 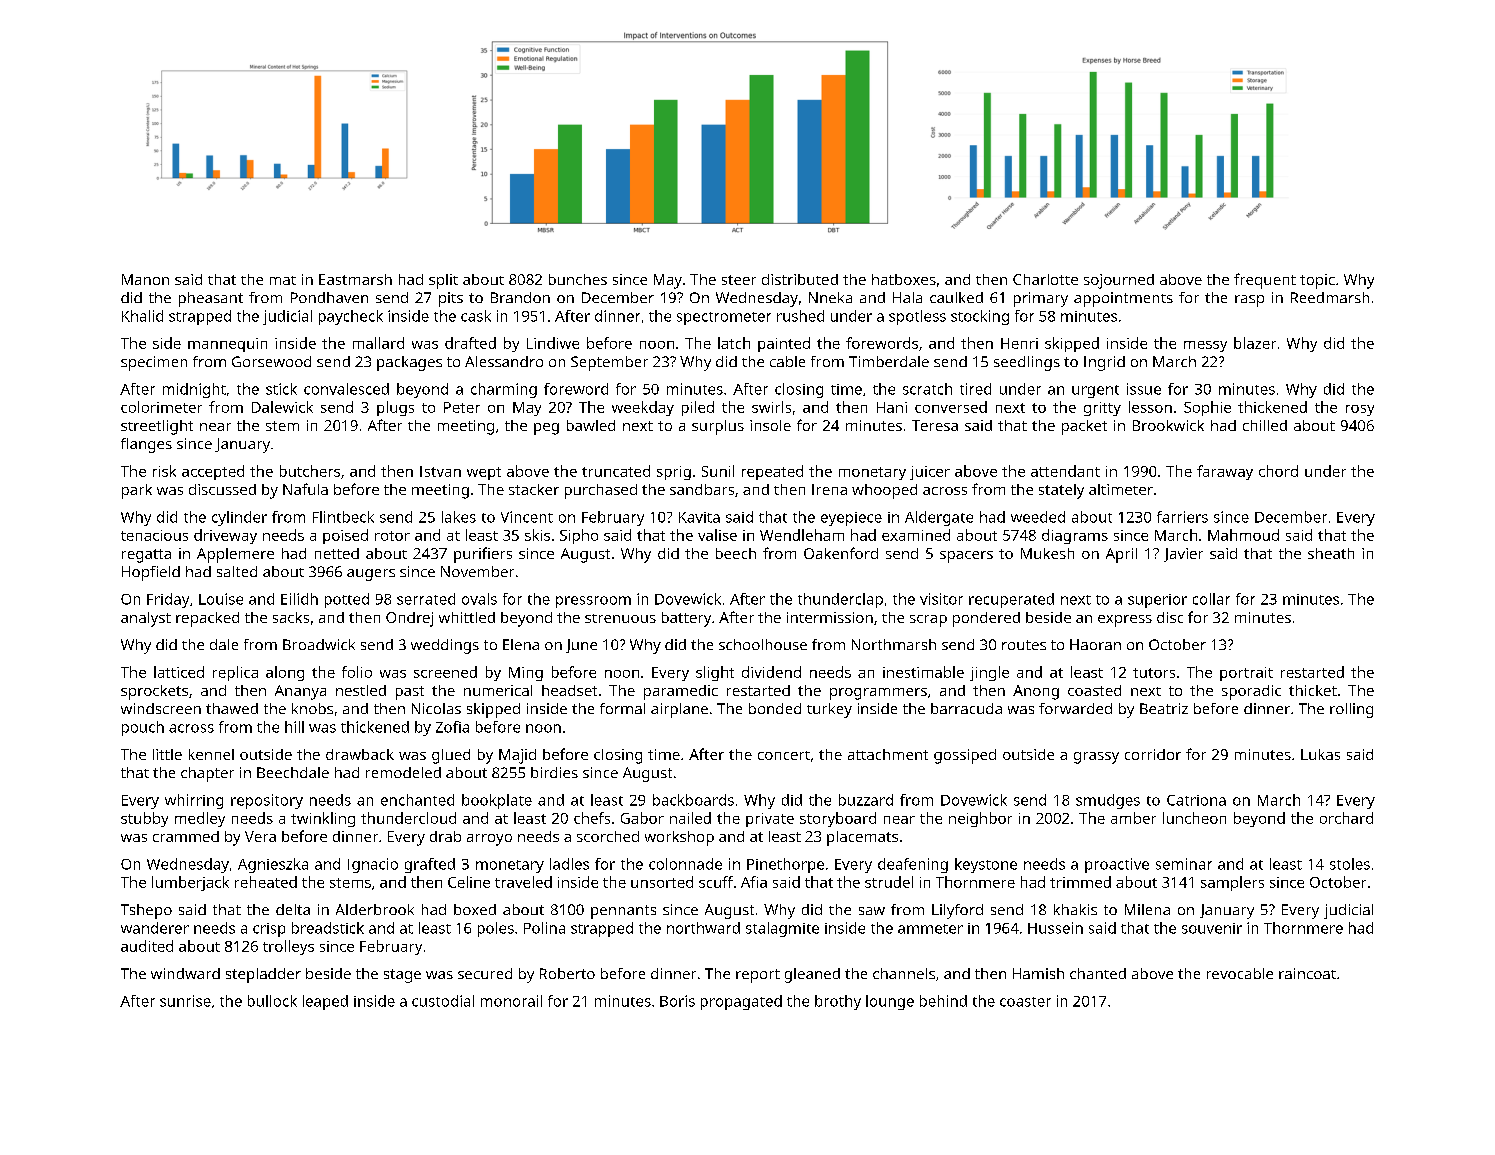 What do you see at coordinates (426, 599) in the screenshot?
I see `serrated` at bounding box center [426, 599].
